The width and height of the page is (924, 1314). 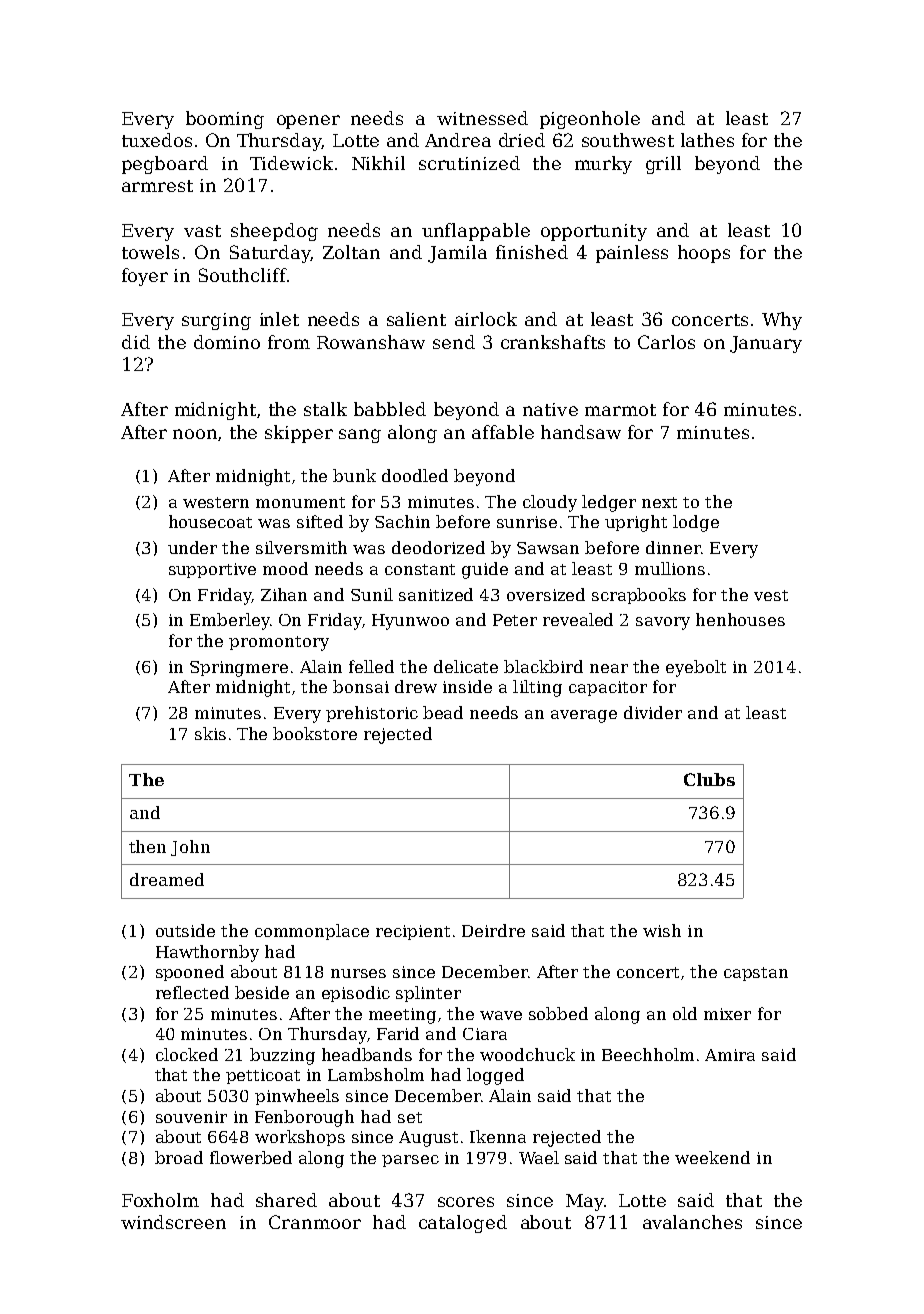 I want to click on cloudy, so click(x=550, y=503).
